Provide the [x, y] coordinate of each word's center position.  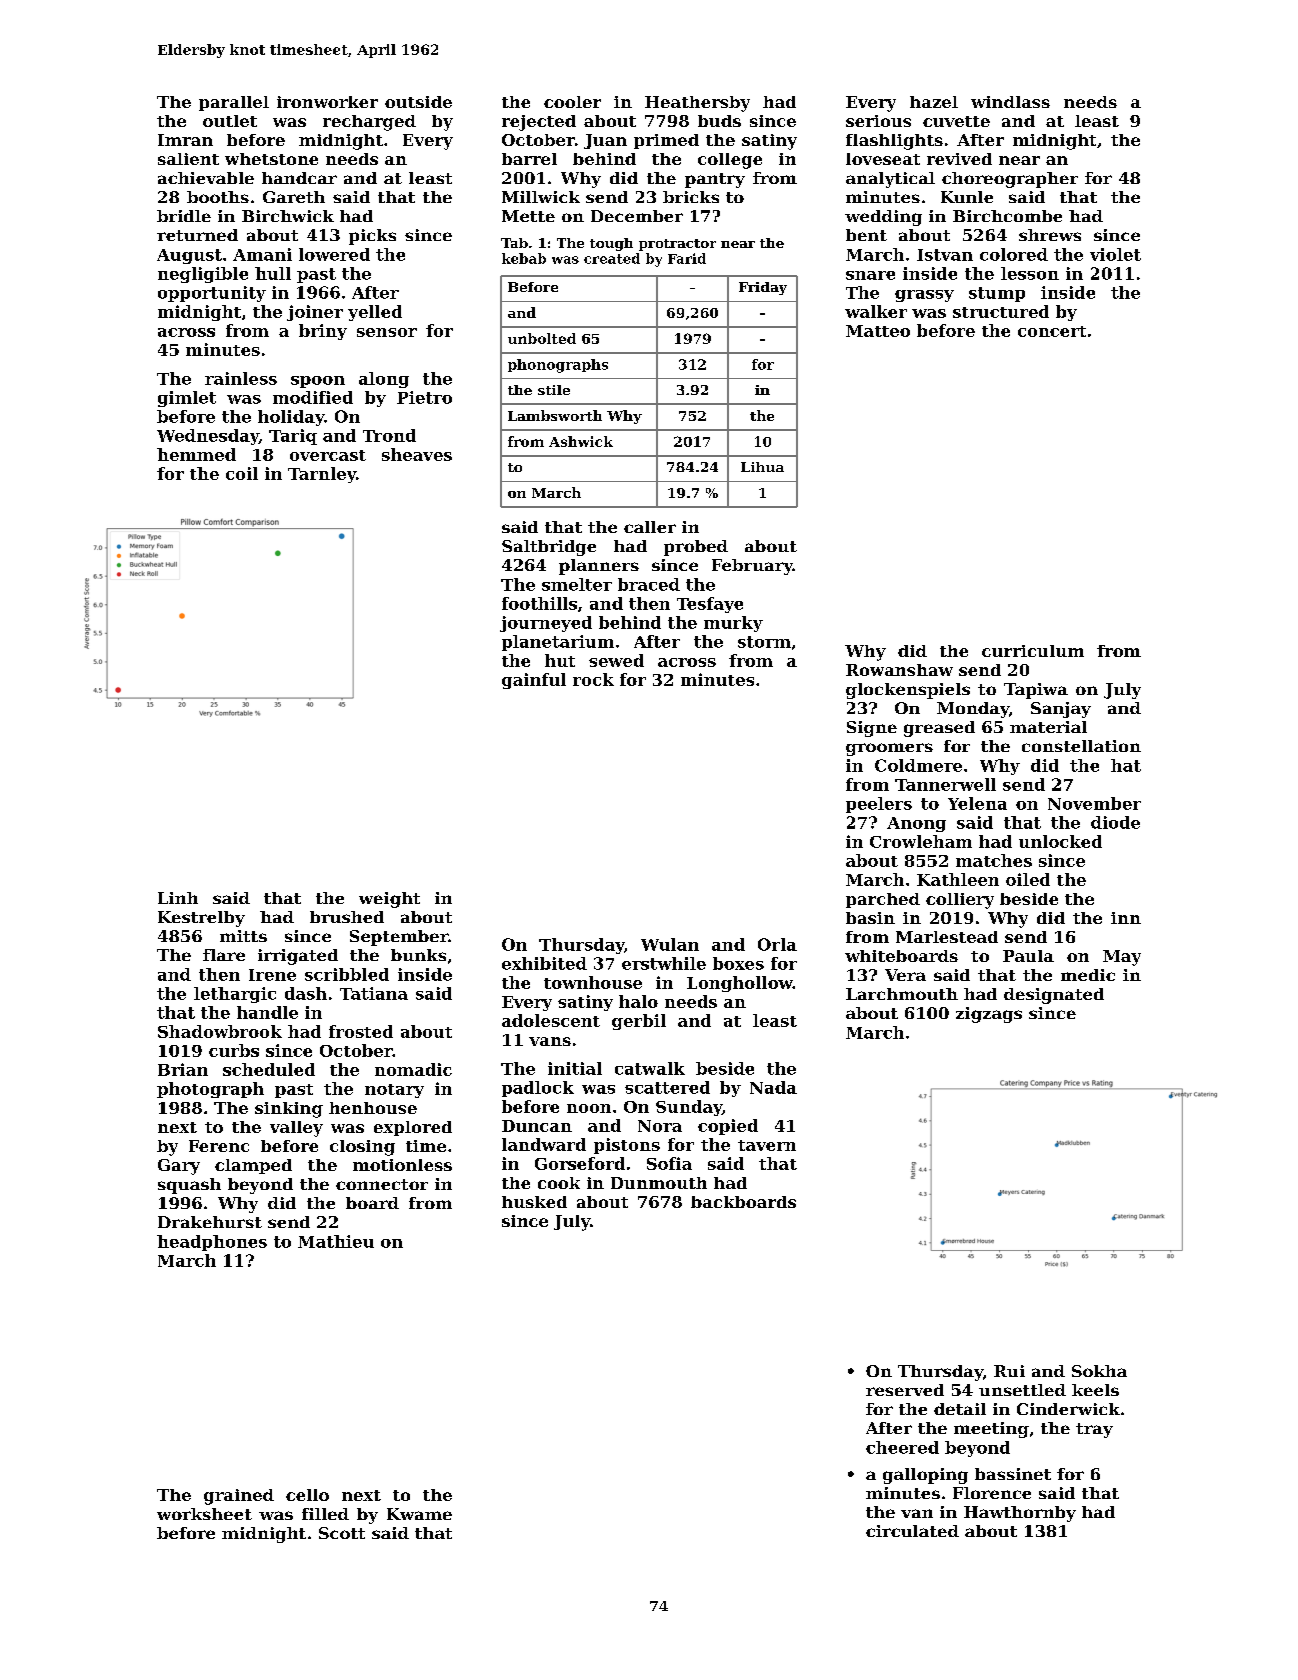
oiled [1028, 879]
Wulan [670, 944]
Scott [342, 1533]
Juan [605, 141]
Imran [185, 140]
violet [1115, 254]
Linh [178, 898]
